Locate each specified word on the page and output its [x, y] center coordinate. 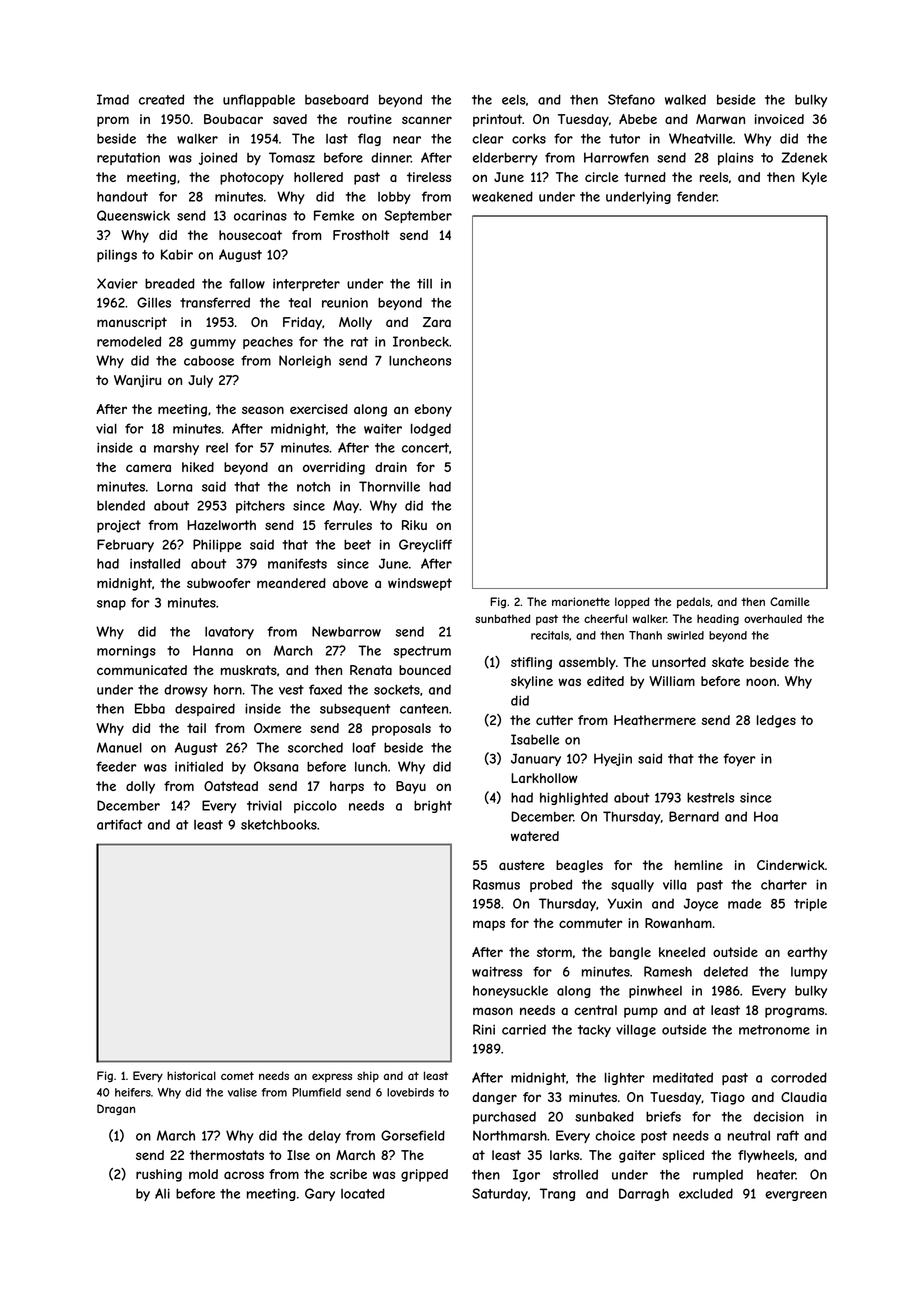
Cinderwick [791, 865]
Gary [320, 1194]
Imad [113, 99]
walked [685, 99]
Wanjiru [137, 381]
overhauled [773, 618]
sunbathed [502, 618]
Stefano [631, 99]
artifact [119, 824]
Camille [790, 601]
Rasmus [496, 884]
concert [425, 448]
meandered [291, 583]
